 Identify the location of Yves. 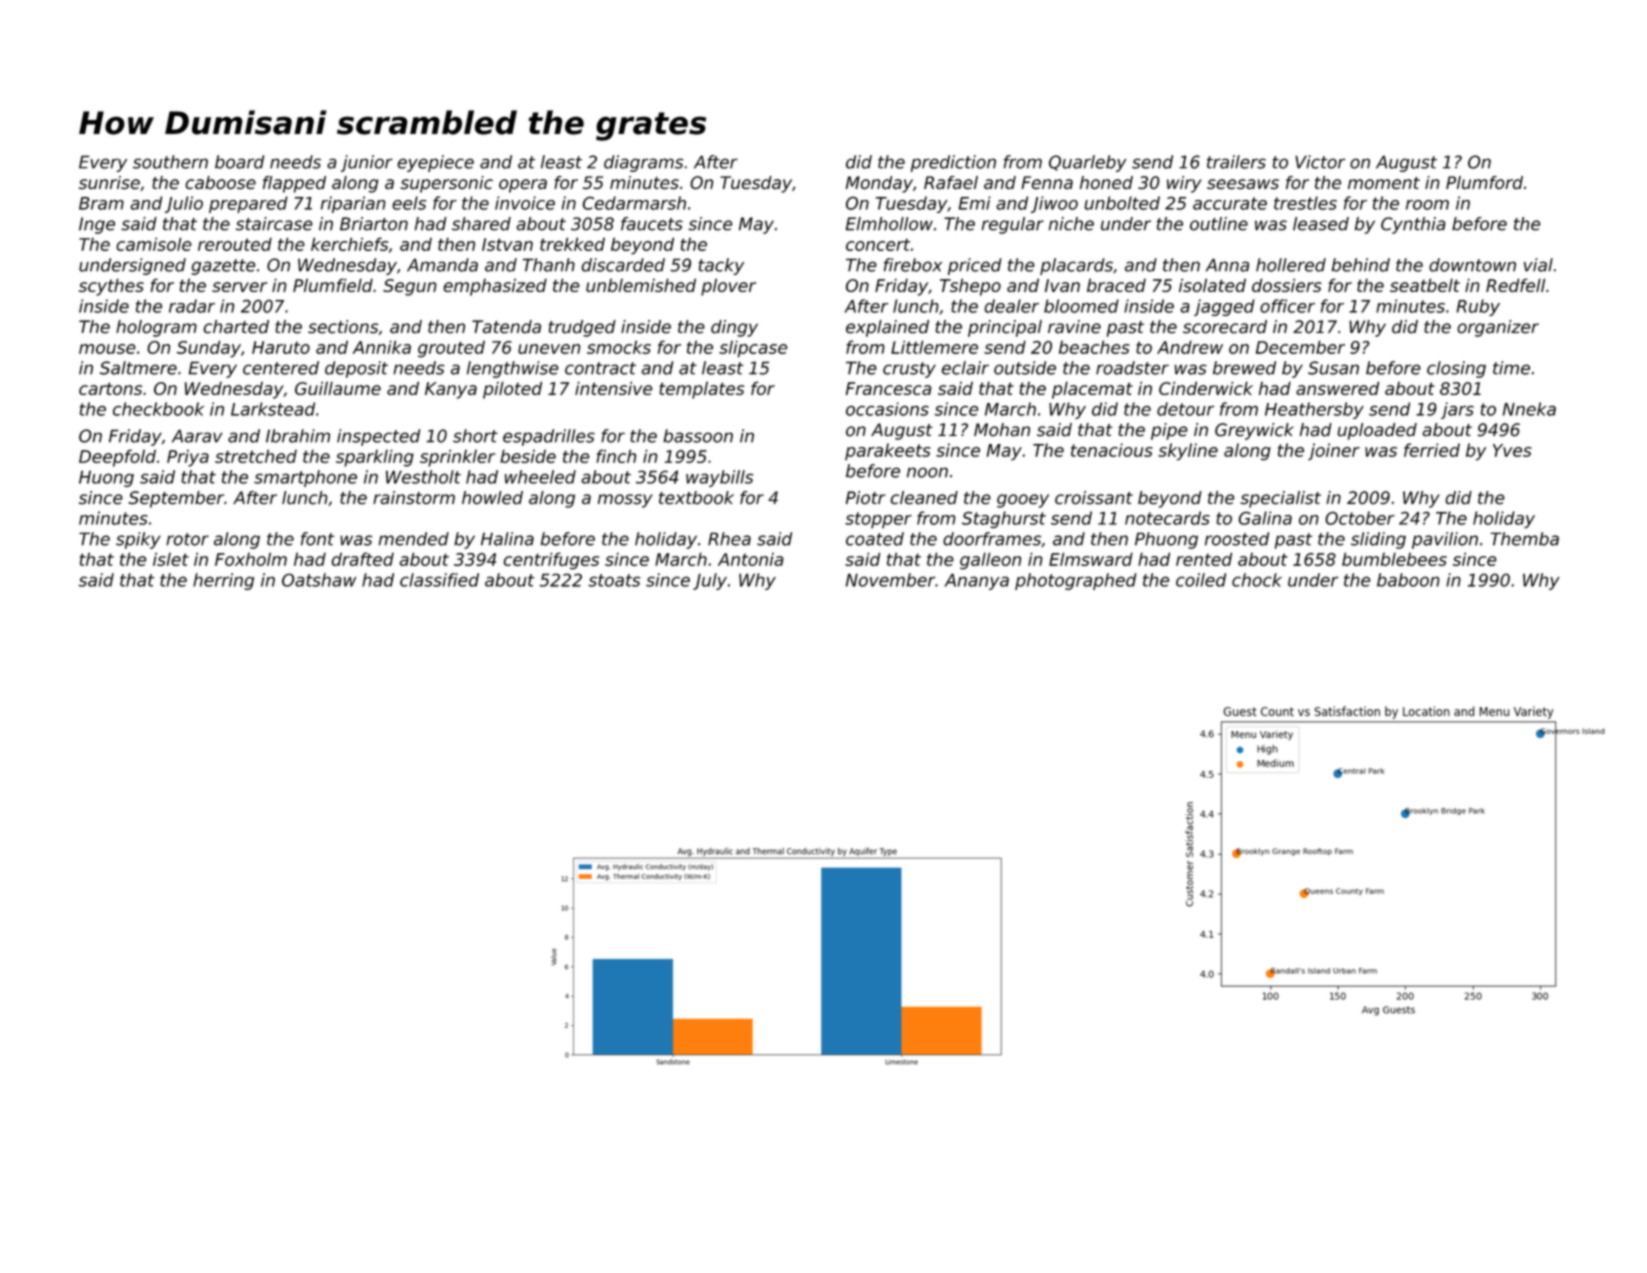
(1512, 450).
